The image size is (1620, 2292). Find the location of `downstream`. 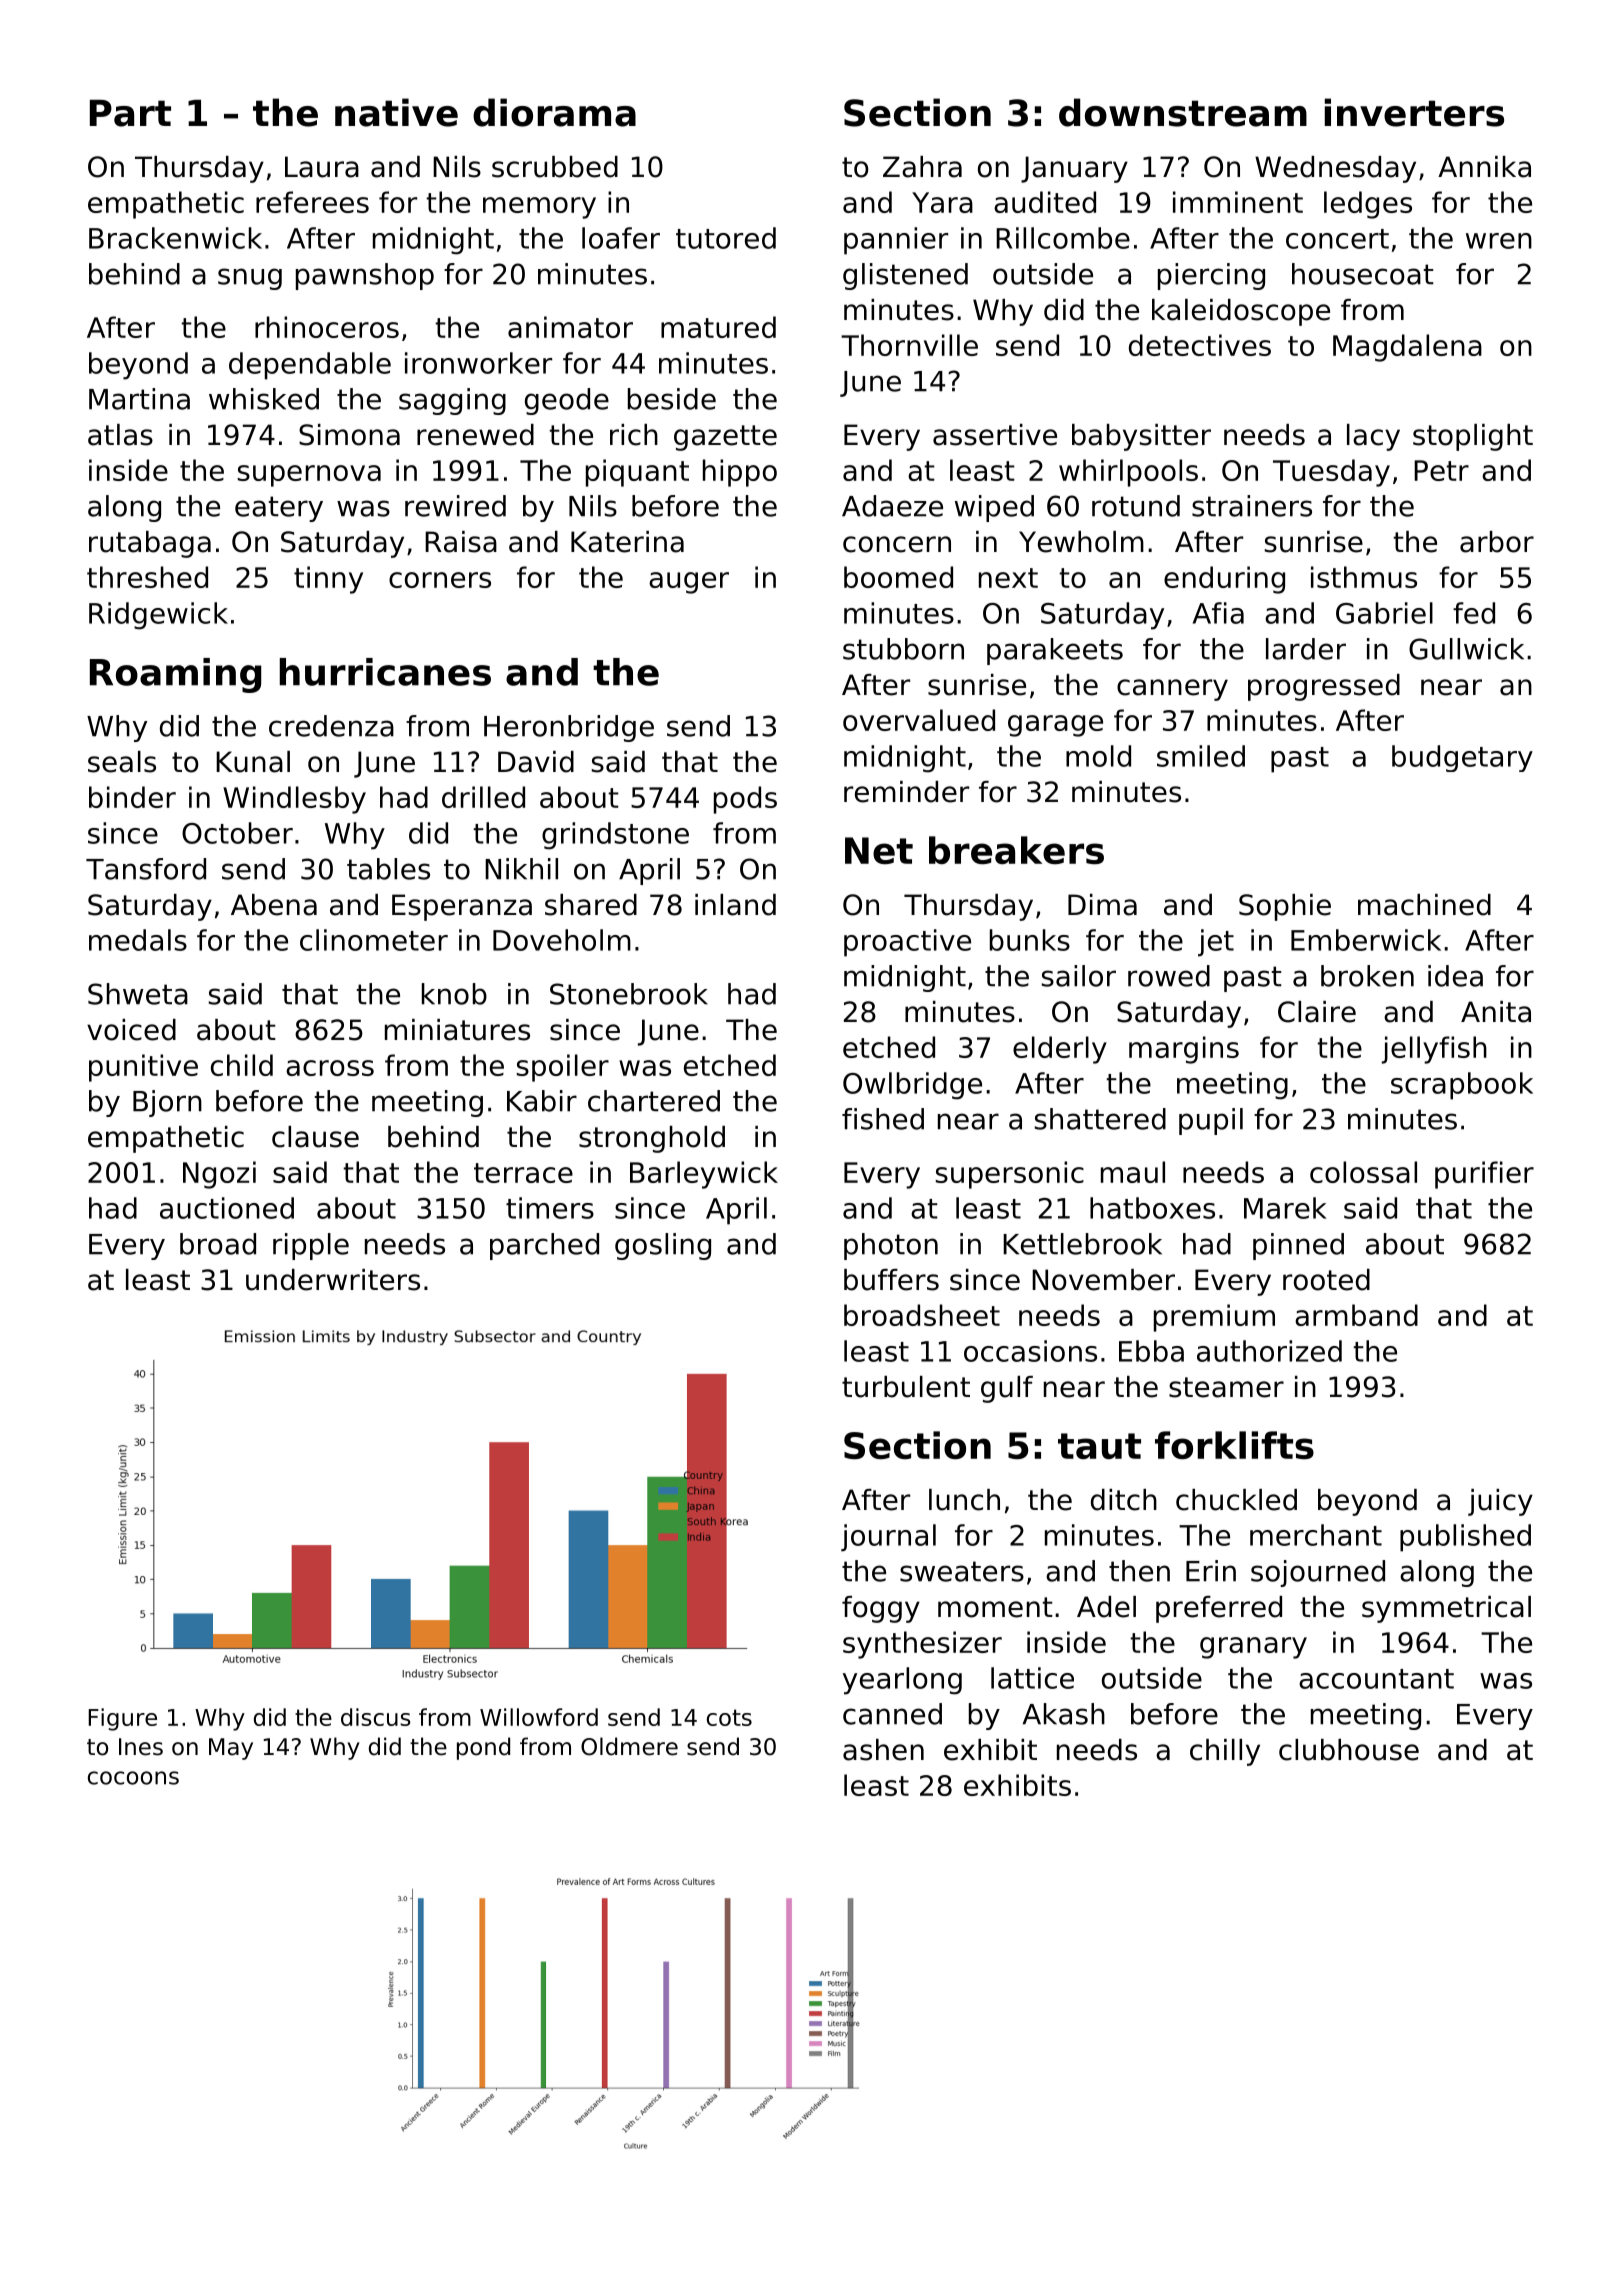

downstream is located at coordinates (1183, 112).
